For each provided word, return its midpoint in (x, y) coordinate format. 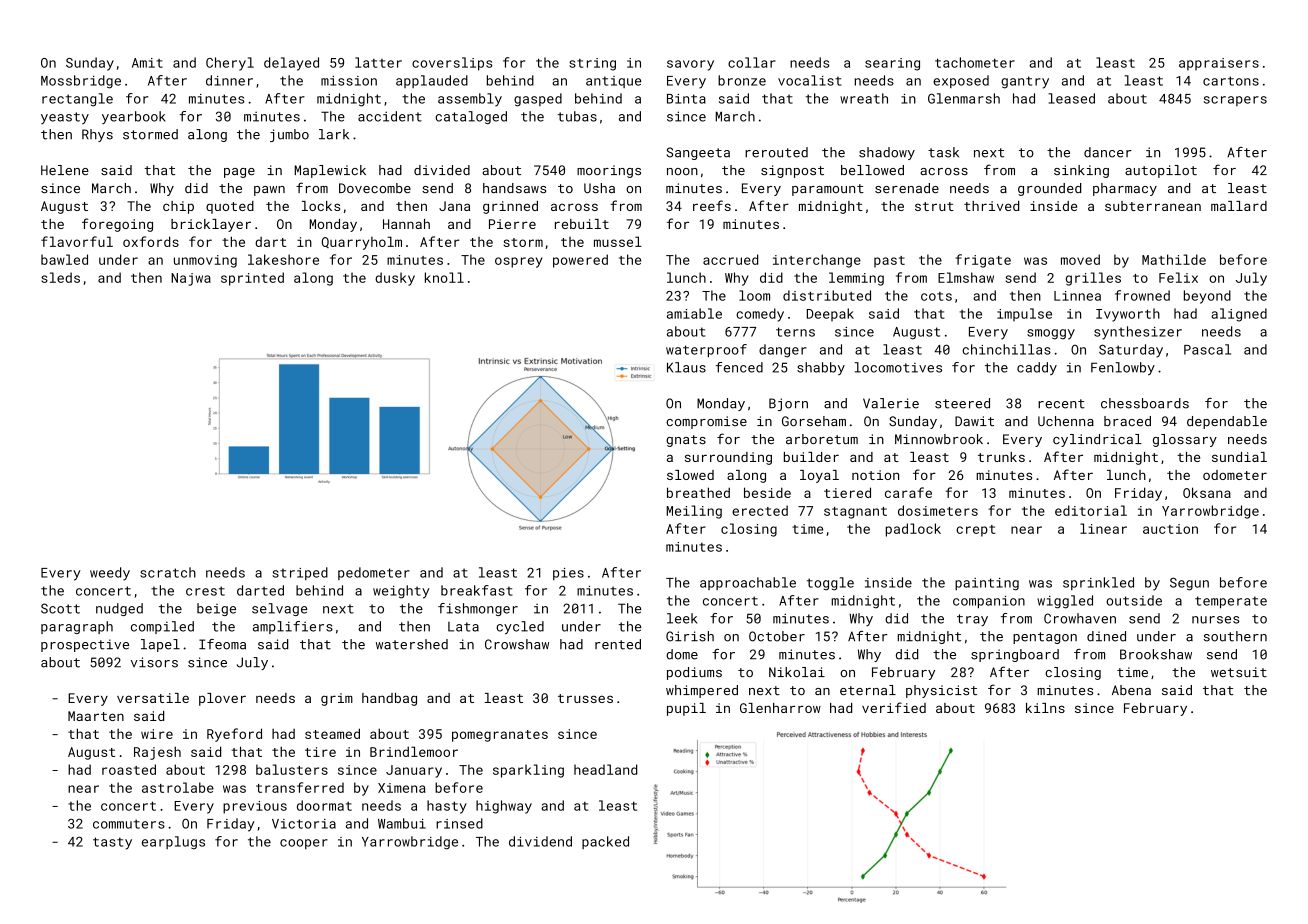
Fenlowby (1123, 368)
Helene (65, 170)
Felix (1178, 277)
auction (1170, 529)
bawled (64, 259)
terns (795, 332)
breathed (698, 492)
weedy (110, 574)
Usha (599, 188)
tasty (112, 843)
